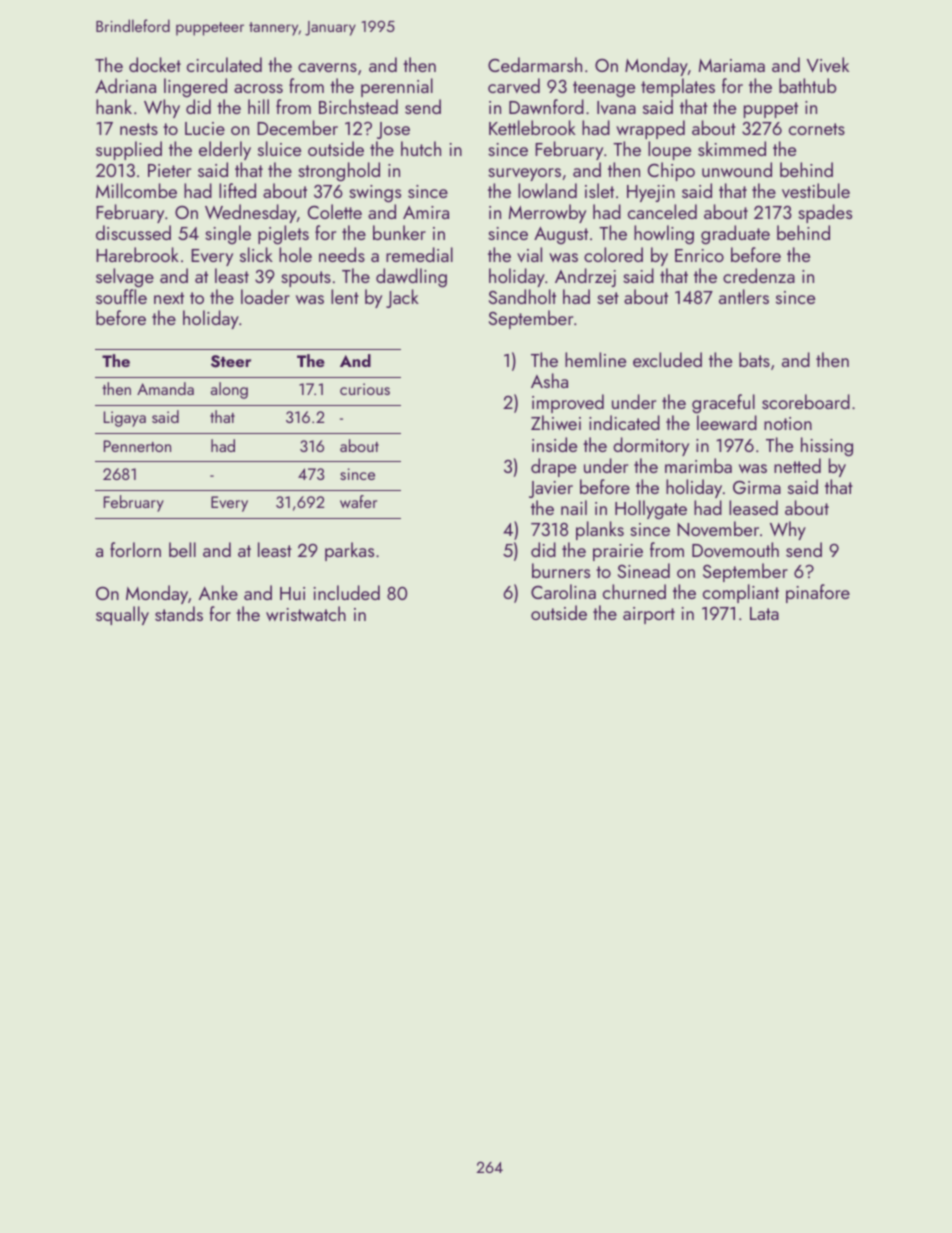  What do you see at coordinates (753, 507) in the screenshot?
I see `leased` at bounding box center [753, 507].
